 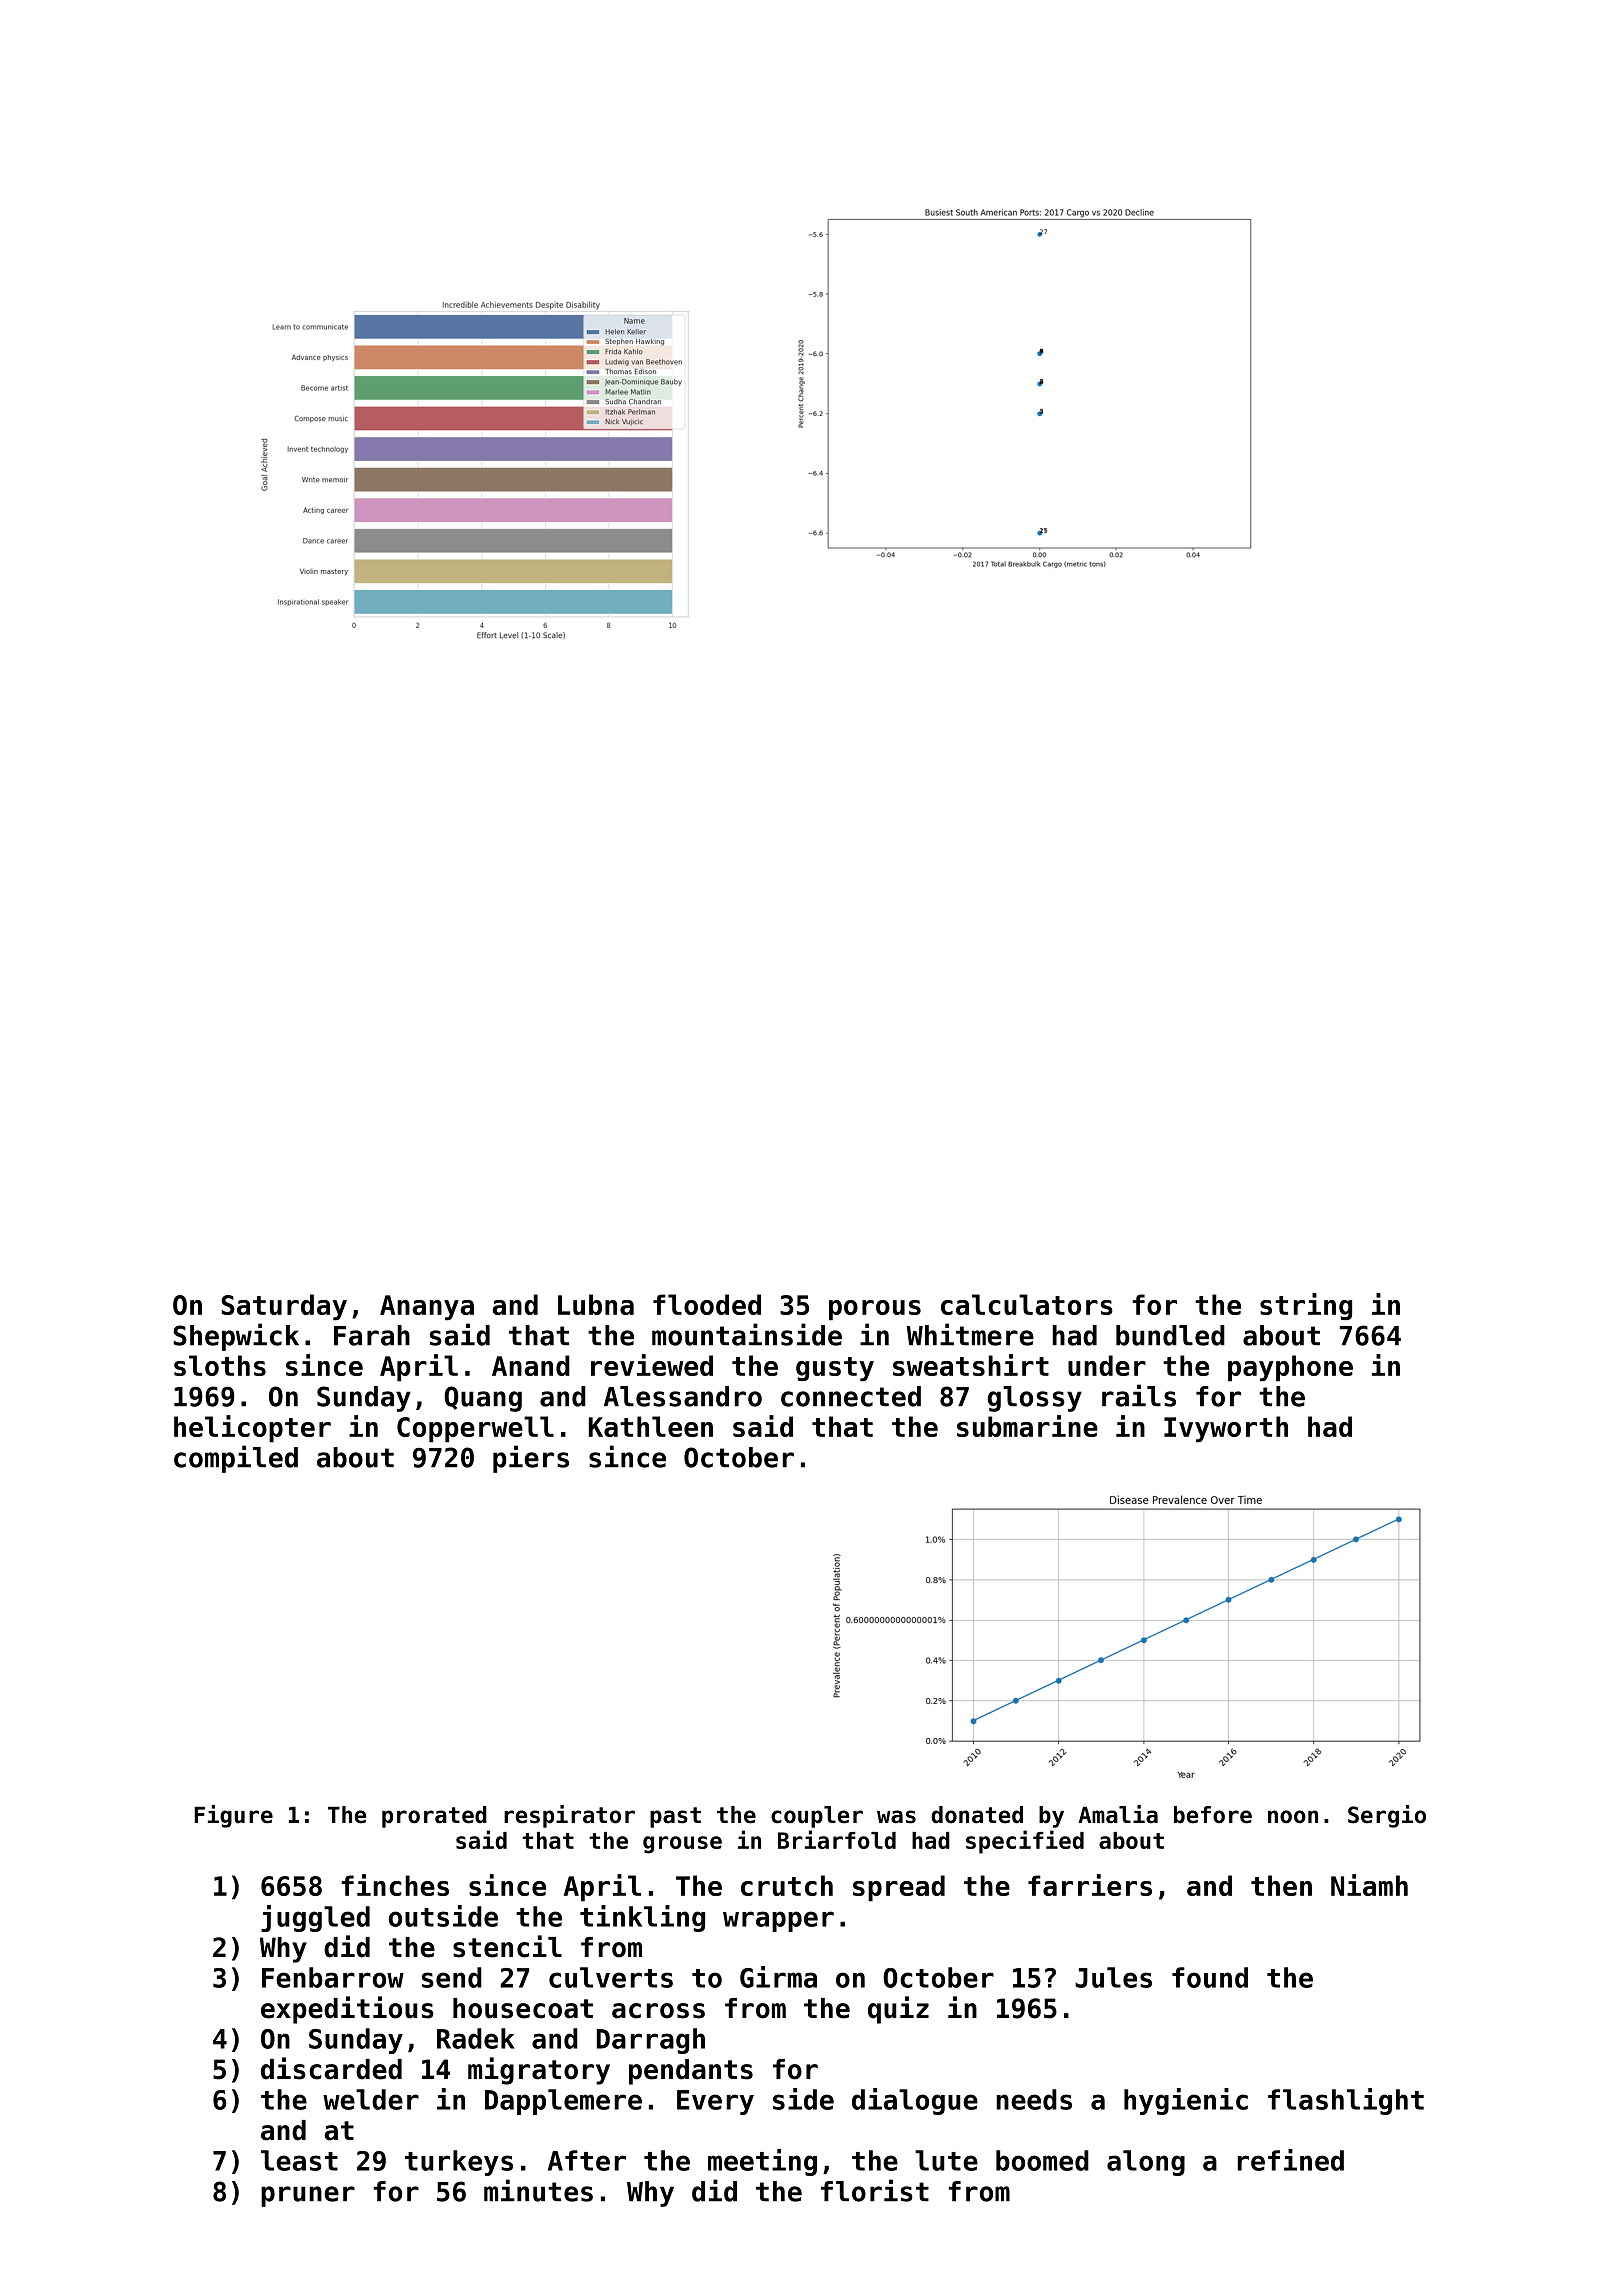 What do you see at coordinates (299, 2160) in the document?
I see `least` at bounding box center [299, 2160].
